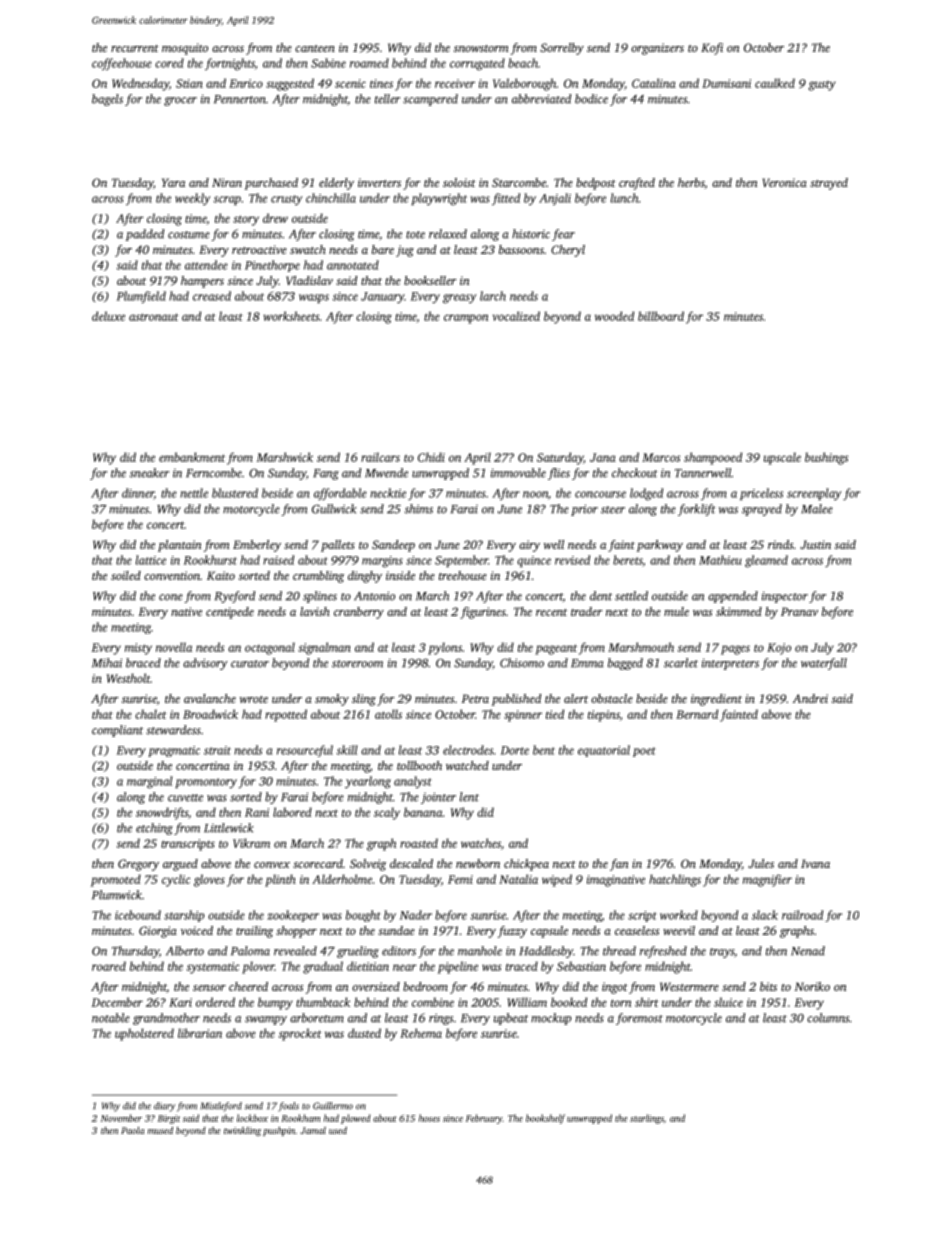  What do you see at coordinates (560, 458) in the image?
I see `Saturday` at bounding box center [560, 458].
